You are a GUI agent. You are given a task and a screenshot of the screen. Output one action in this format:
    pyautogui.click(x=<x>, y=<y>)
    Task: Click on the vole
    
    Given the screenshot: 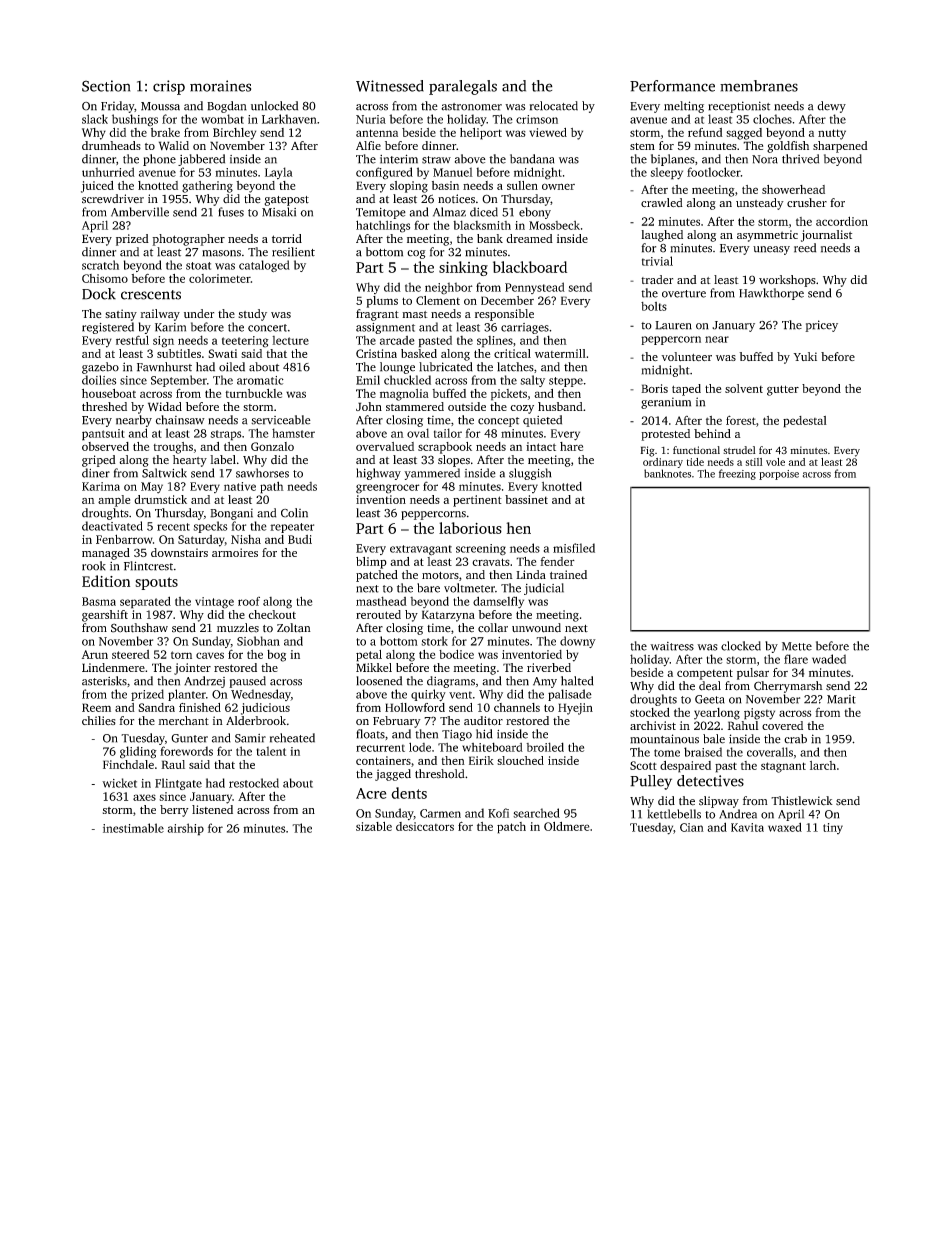 What is the action you would take?
    pyautogui.click(x=775, y=462)
